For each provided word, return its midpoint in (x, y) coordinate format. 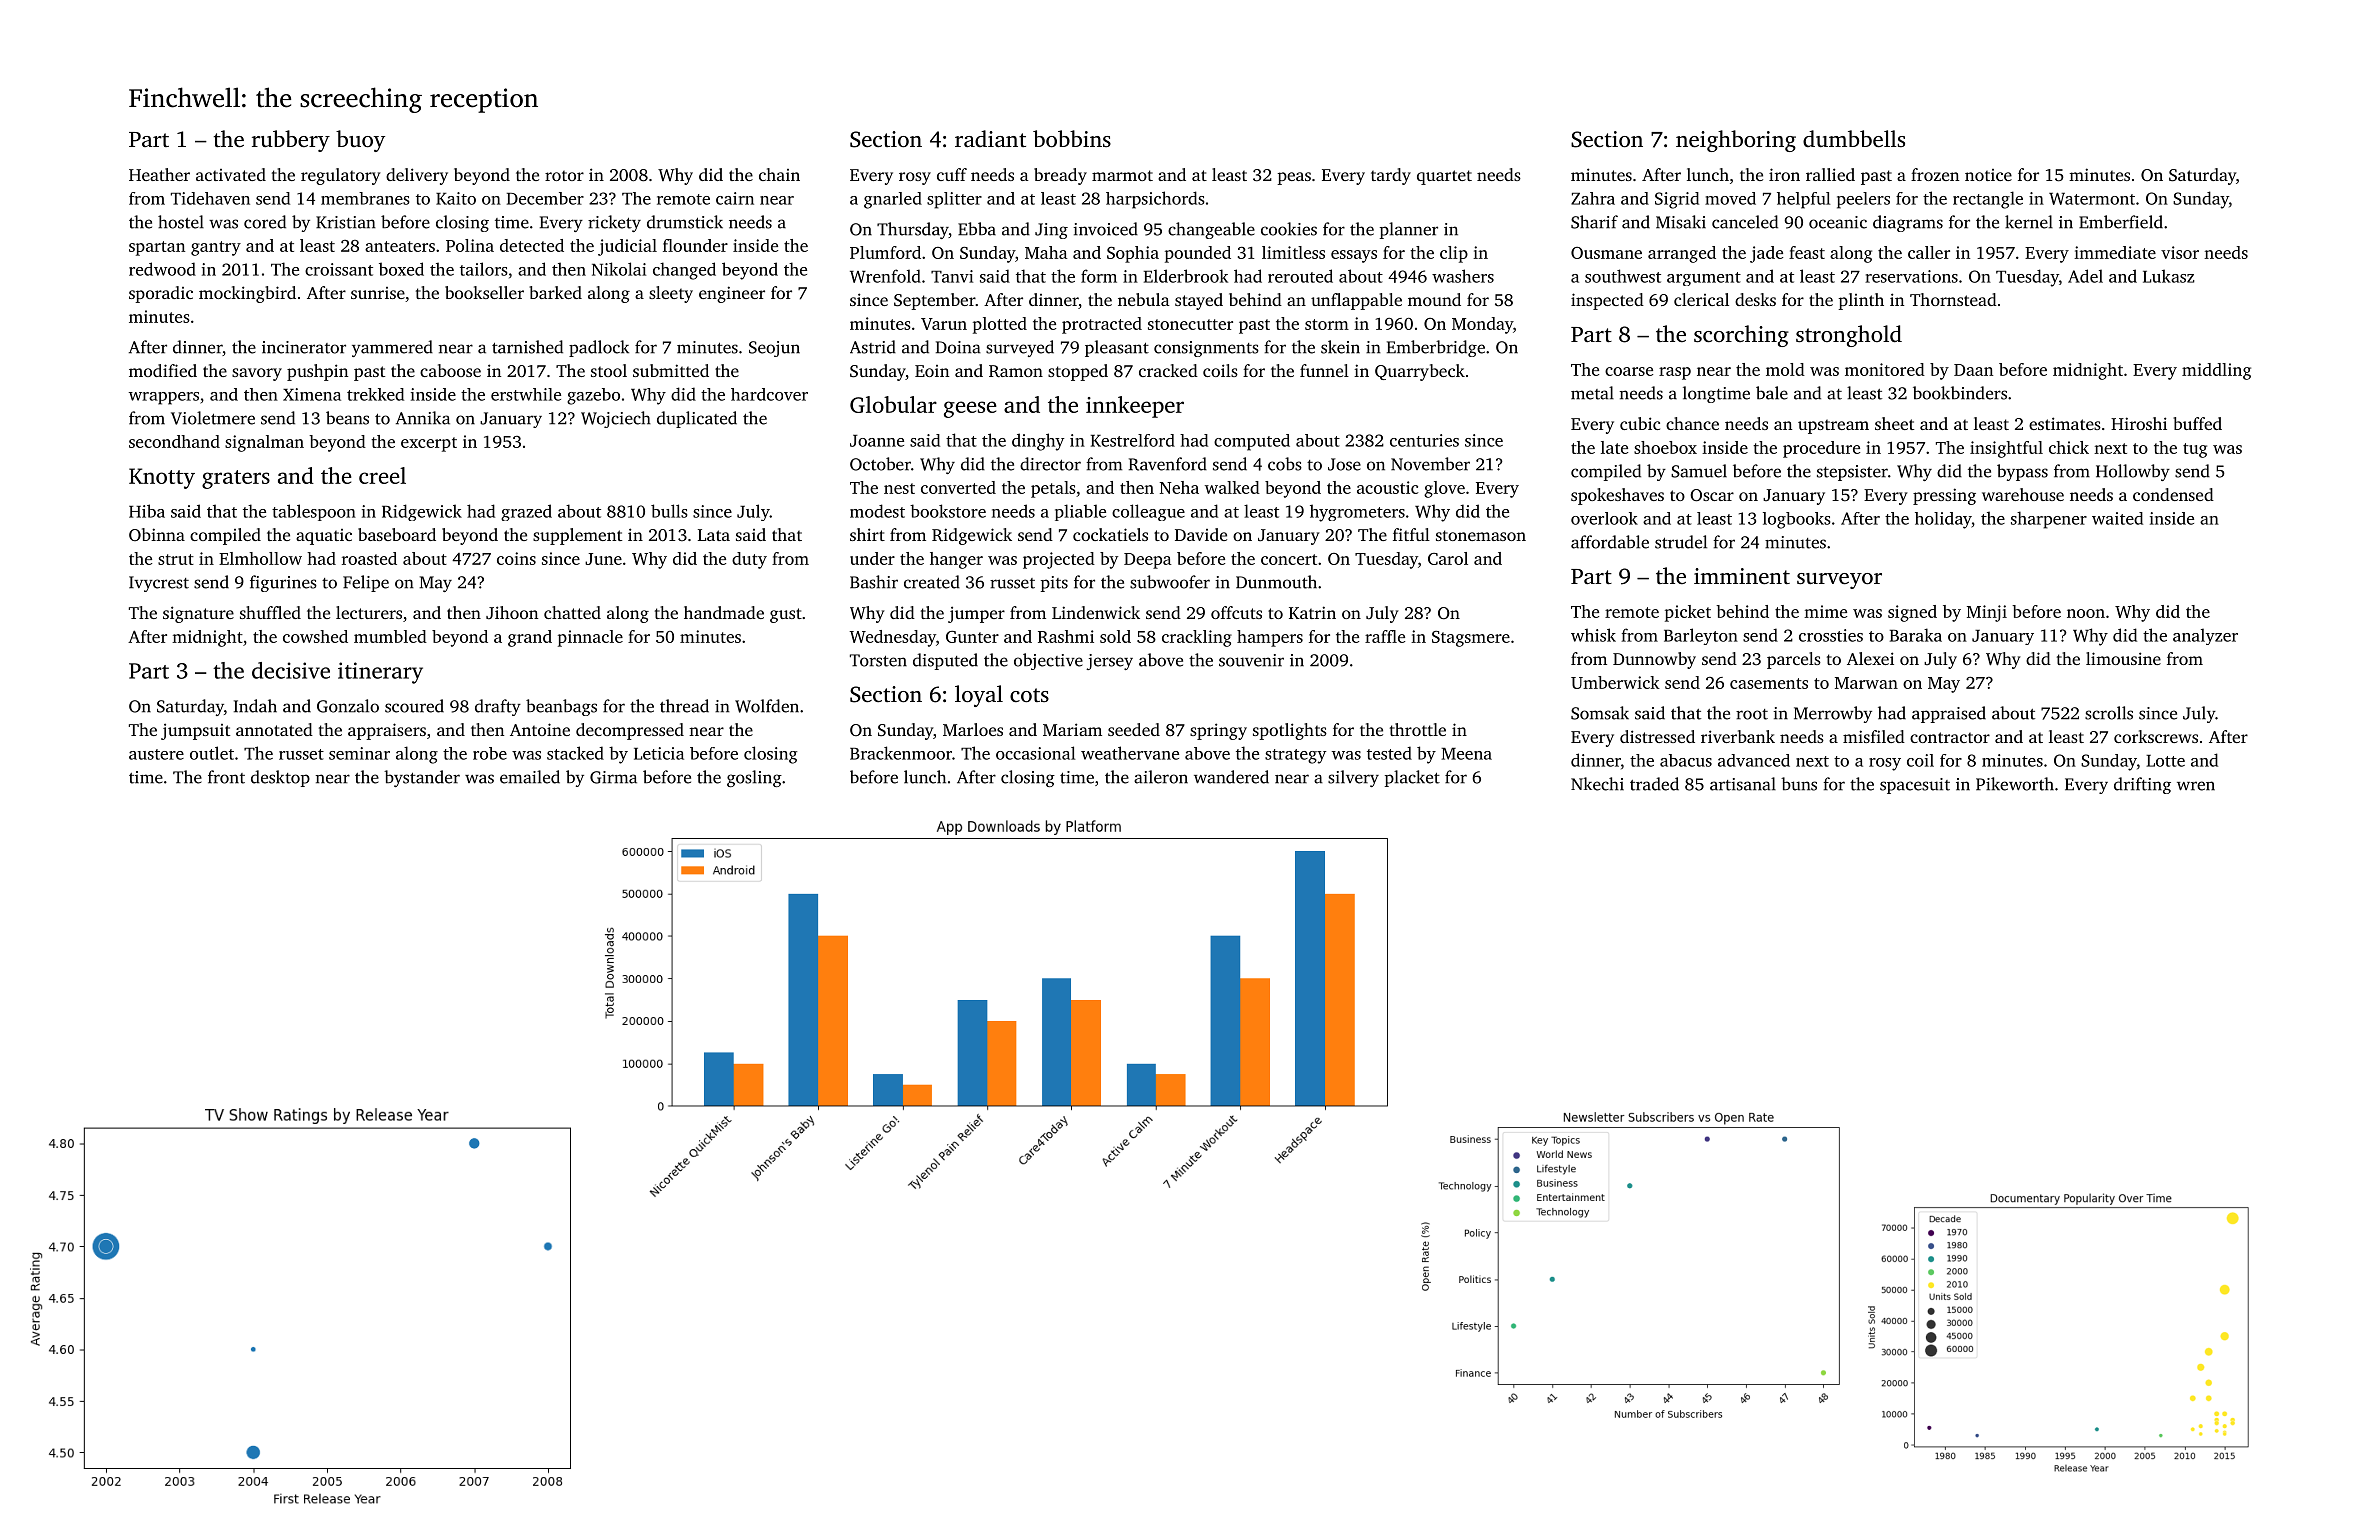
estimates (2065, 423)
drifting (2142, 785)
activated (231, 174)
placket (1412, 778)
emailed (530, 777)
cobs (1285, 464)
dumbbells (1854, 139)
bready (1060, 176)
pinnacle (590, 638)
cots (1029, 695)
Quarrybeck (1420, 372)
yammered (392, 348)
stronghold (1849, 336)
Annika (423, 418)
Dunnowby (1654, 660)
